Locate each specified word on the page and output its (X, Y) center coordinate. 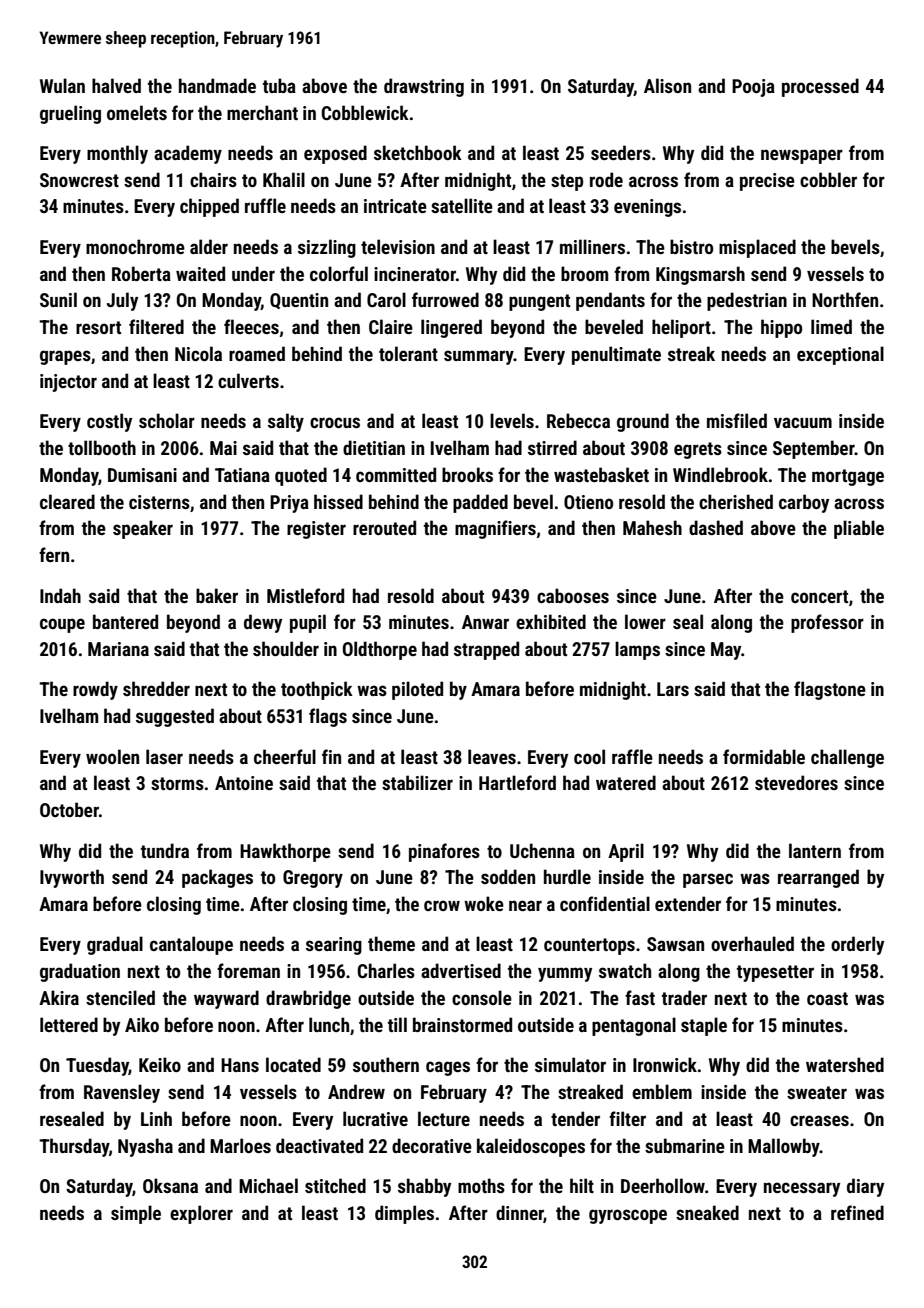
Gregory (313, 879)
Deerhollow (663, 1185)
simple (136, 1214)
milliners (592, 246)
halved (116, 85)
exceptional (840, 355)
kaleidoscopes (531, 1147)
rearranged (818, 878)
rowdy (95, 690)
